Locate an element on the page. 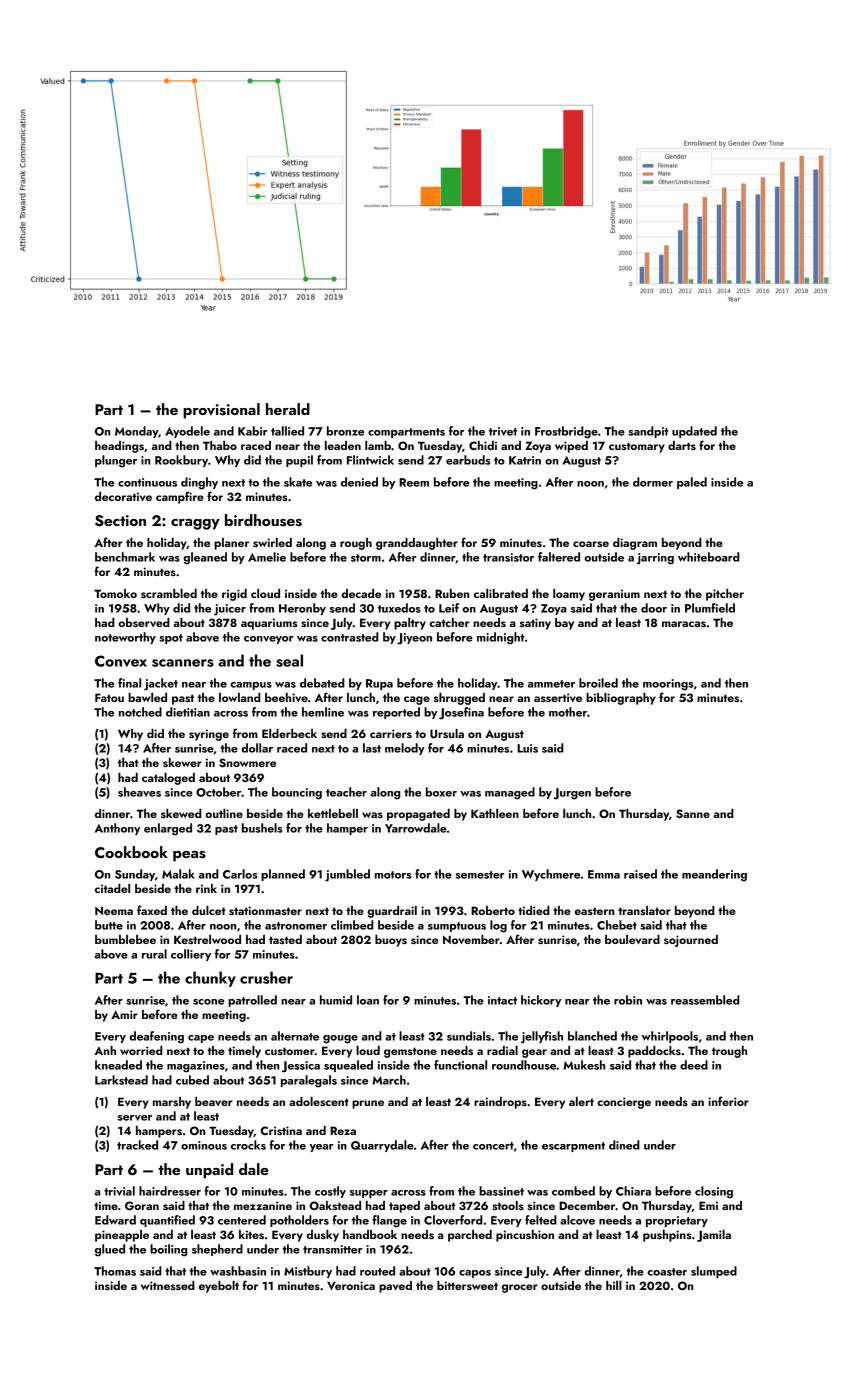 The width and height of the document is (849, 1400). Fatou is located at coordinates (109, 697).
